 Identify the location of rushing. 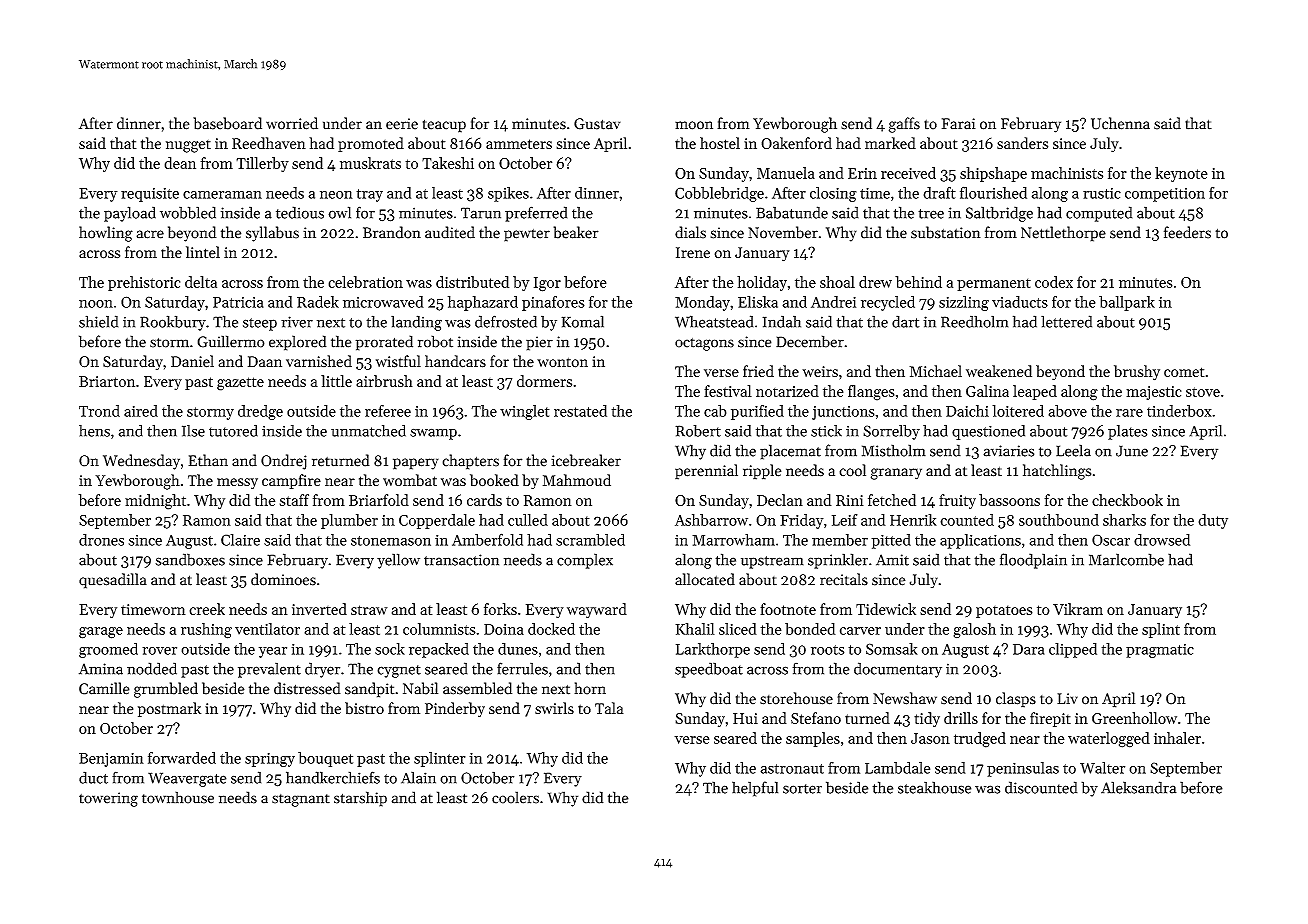
(206, 631).
